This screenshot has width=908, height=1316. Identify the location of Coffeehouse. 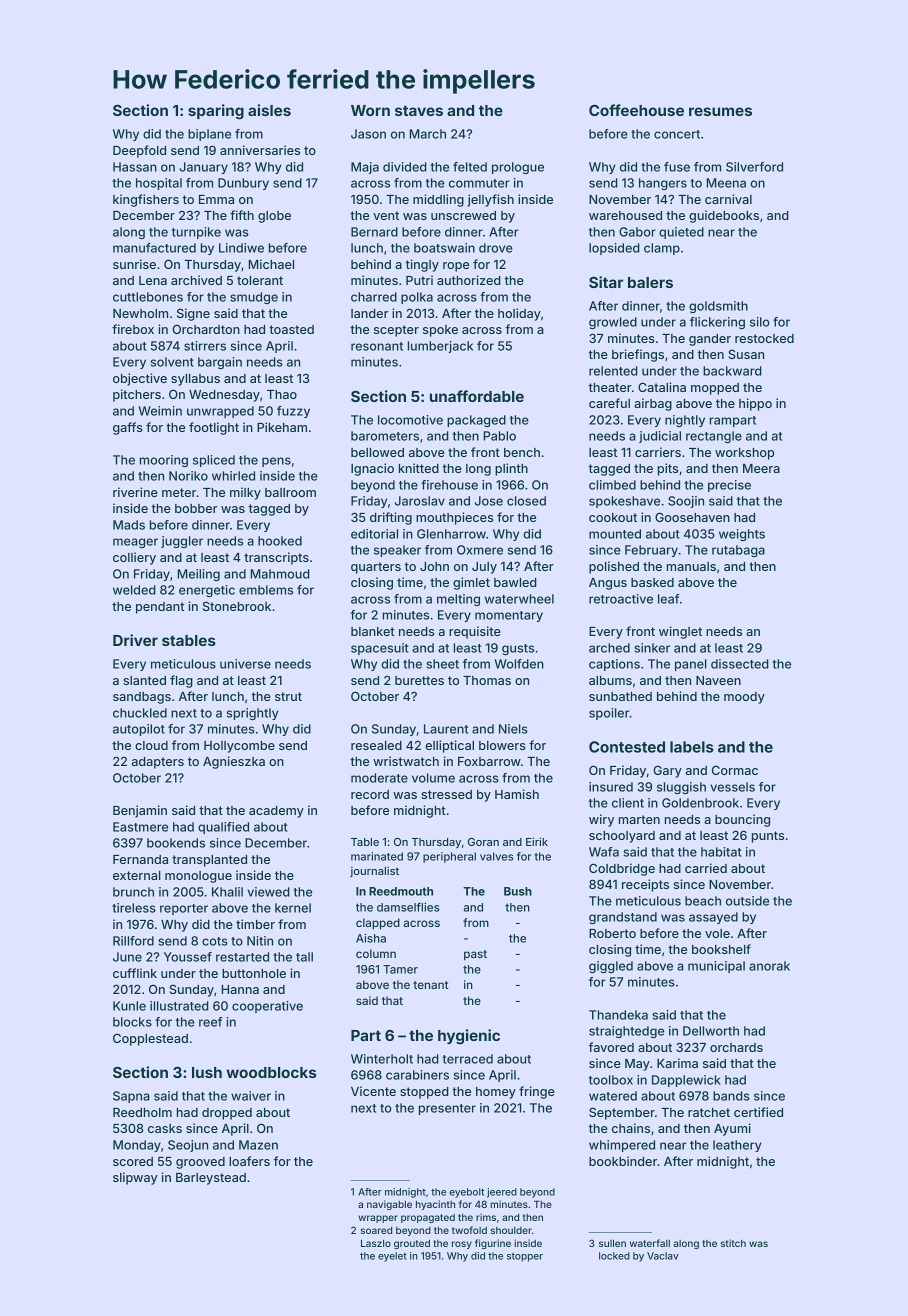
(636, 110).
